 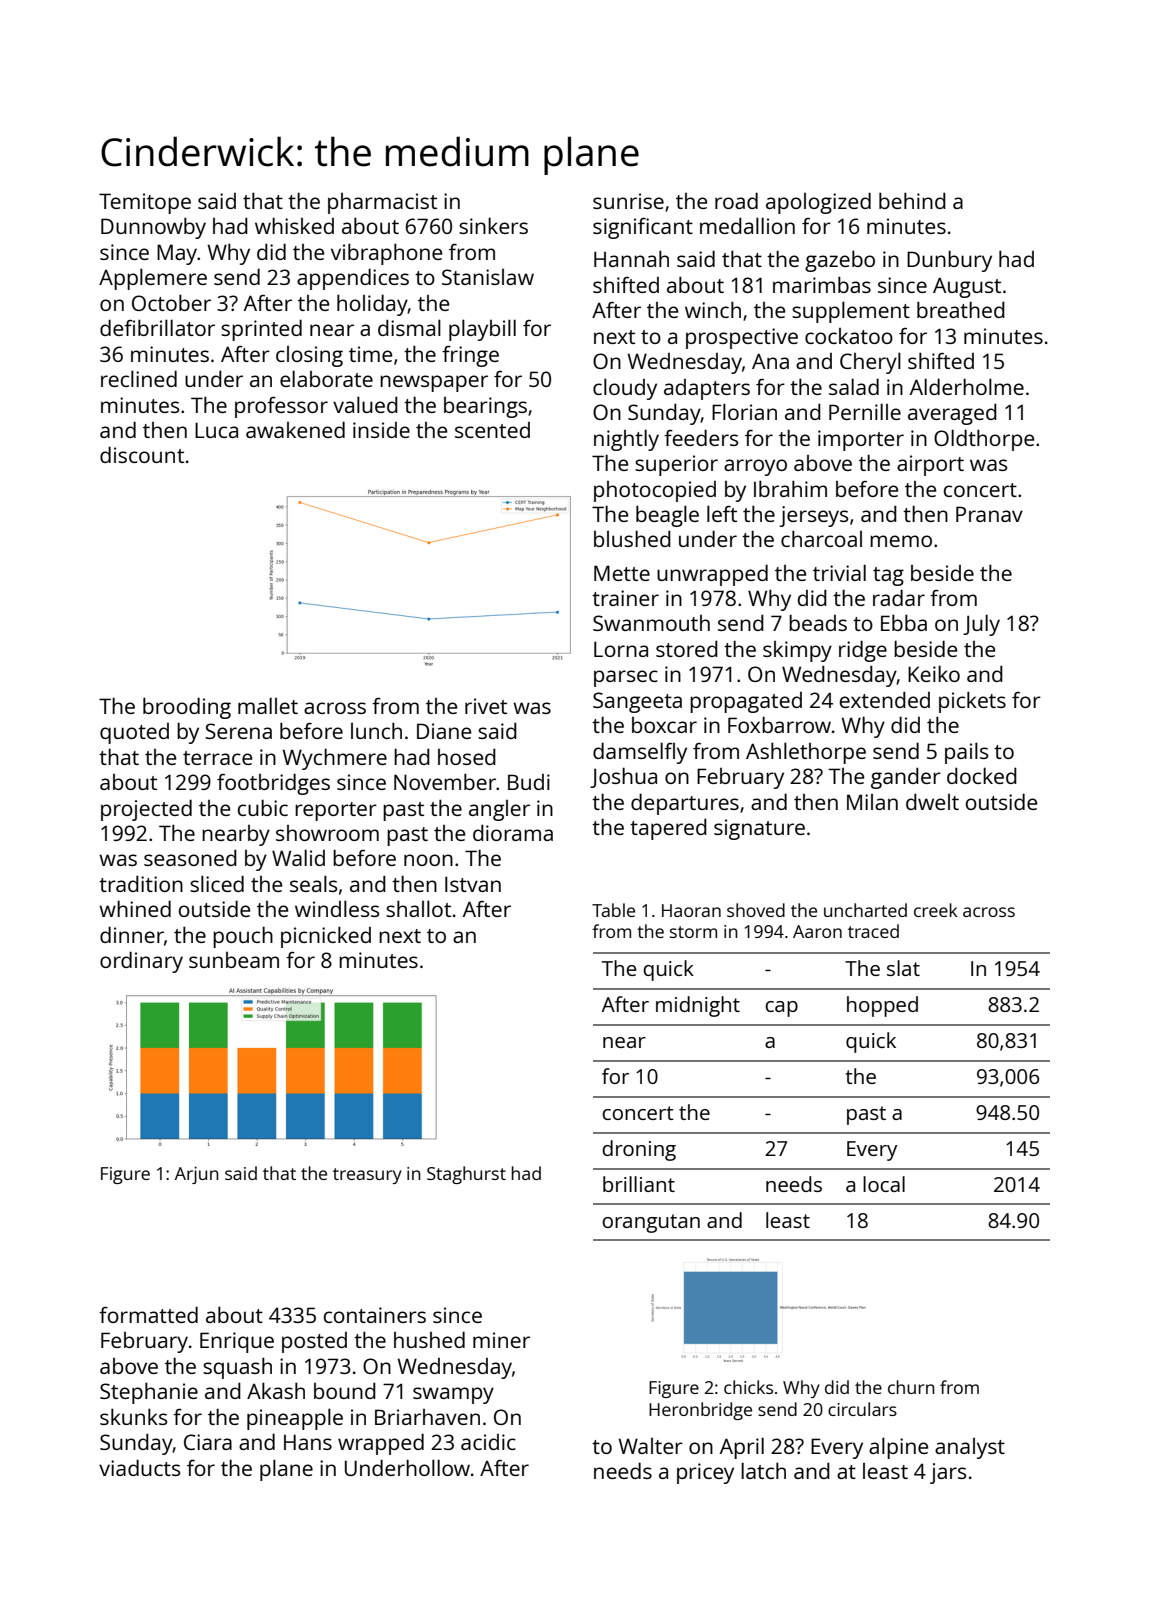 What do you see at coordinates (685, 804) in the image?
I see `departures` at bounding box center [685, 804].
